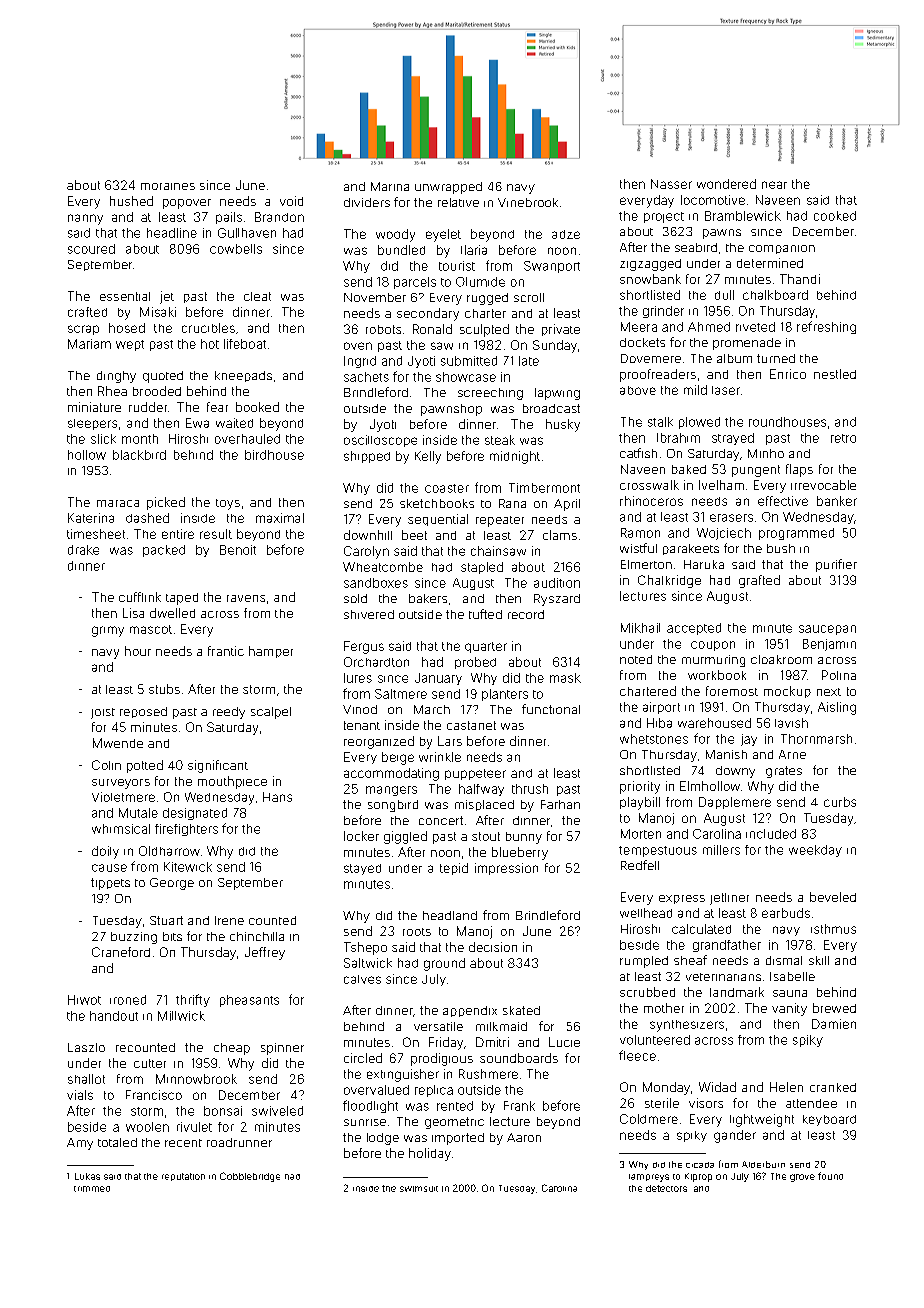  Describe the element at coordinates (696, 247) in the image. I see `seabird` at that location.
